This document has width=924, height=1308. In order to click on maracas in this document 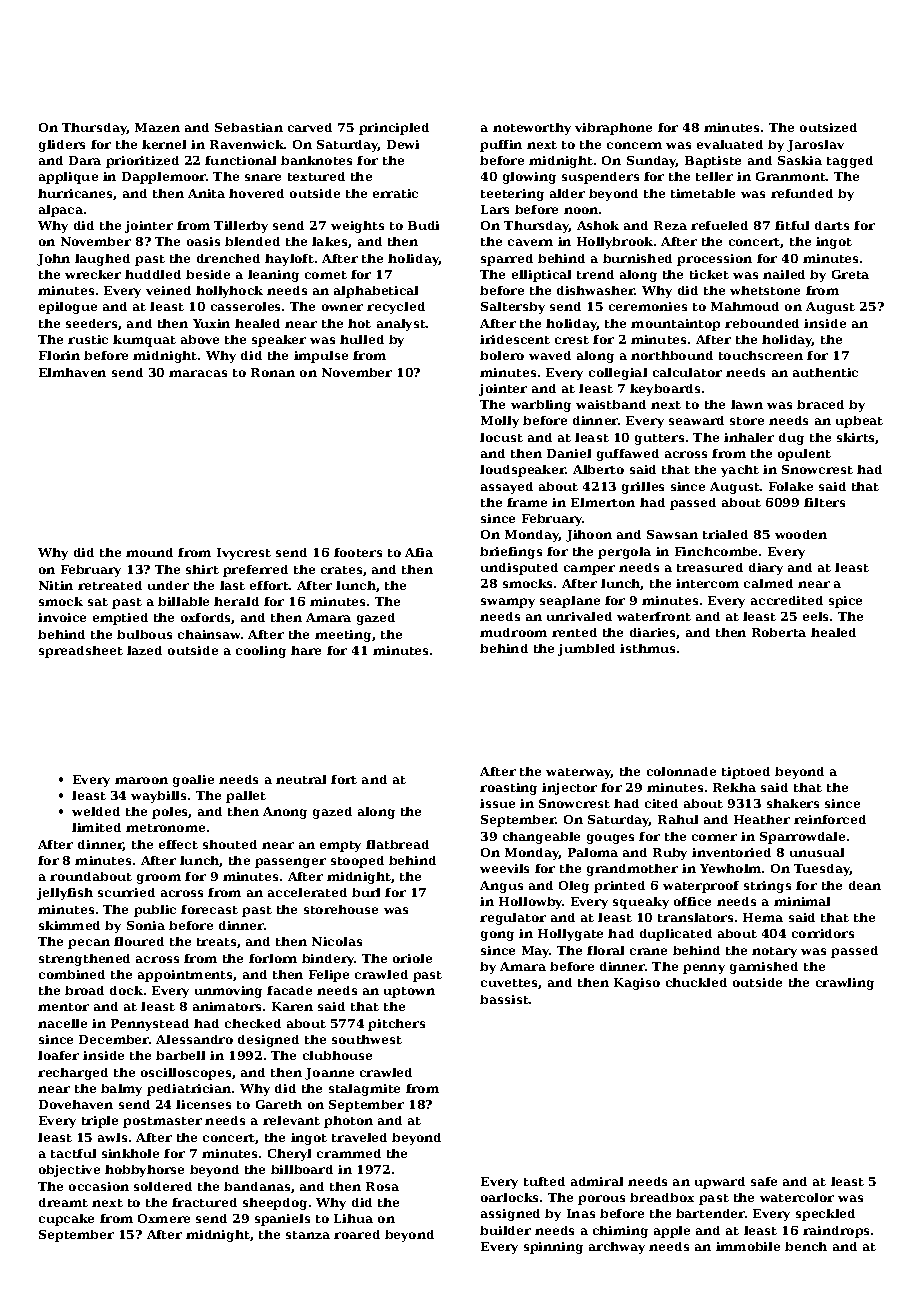, I will do `click(198, 373)`.
